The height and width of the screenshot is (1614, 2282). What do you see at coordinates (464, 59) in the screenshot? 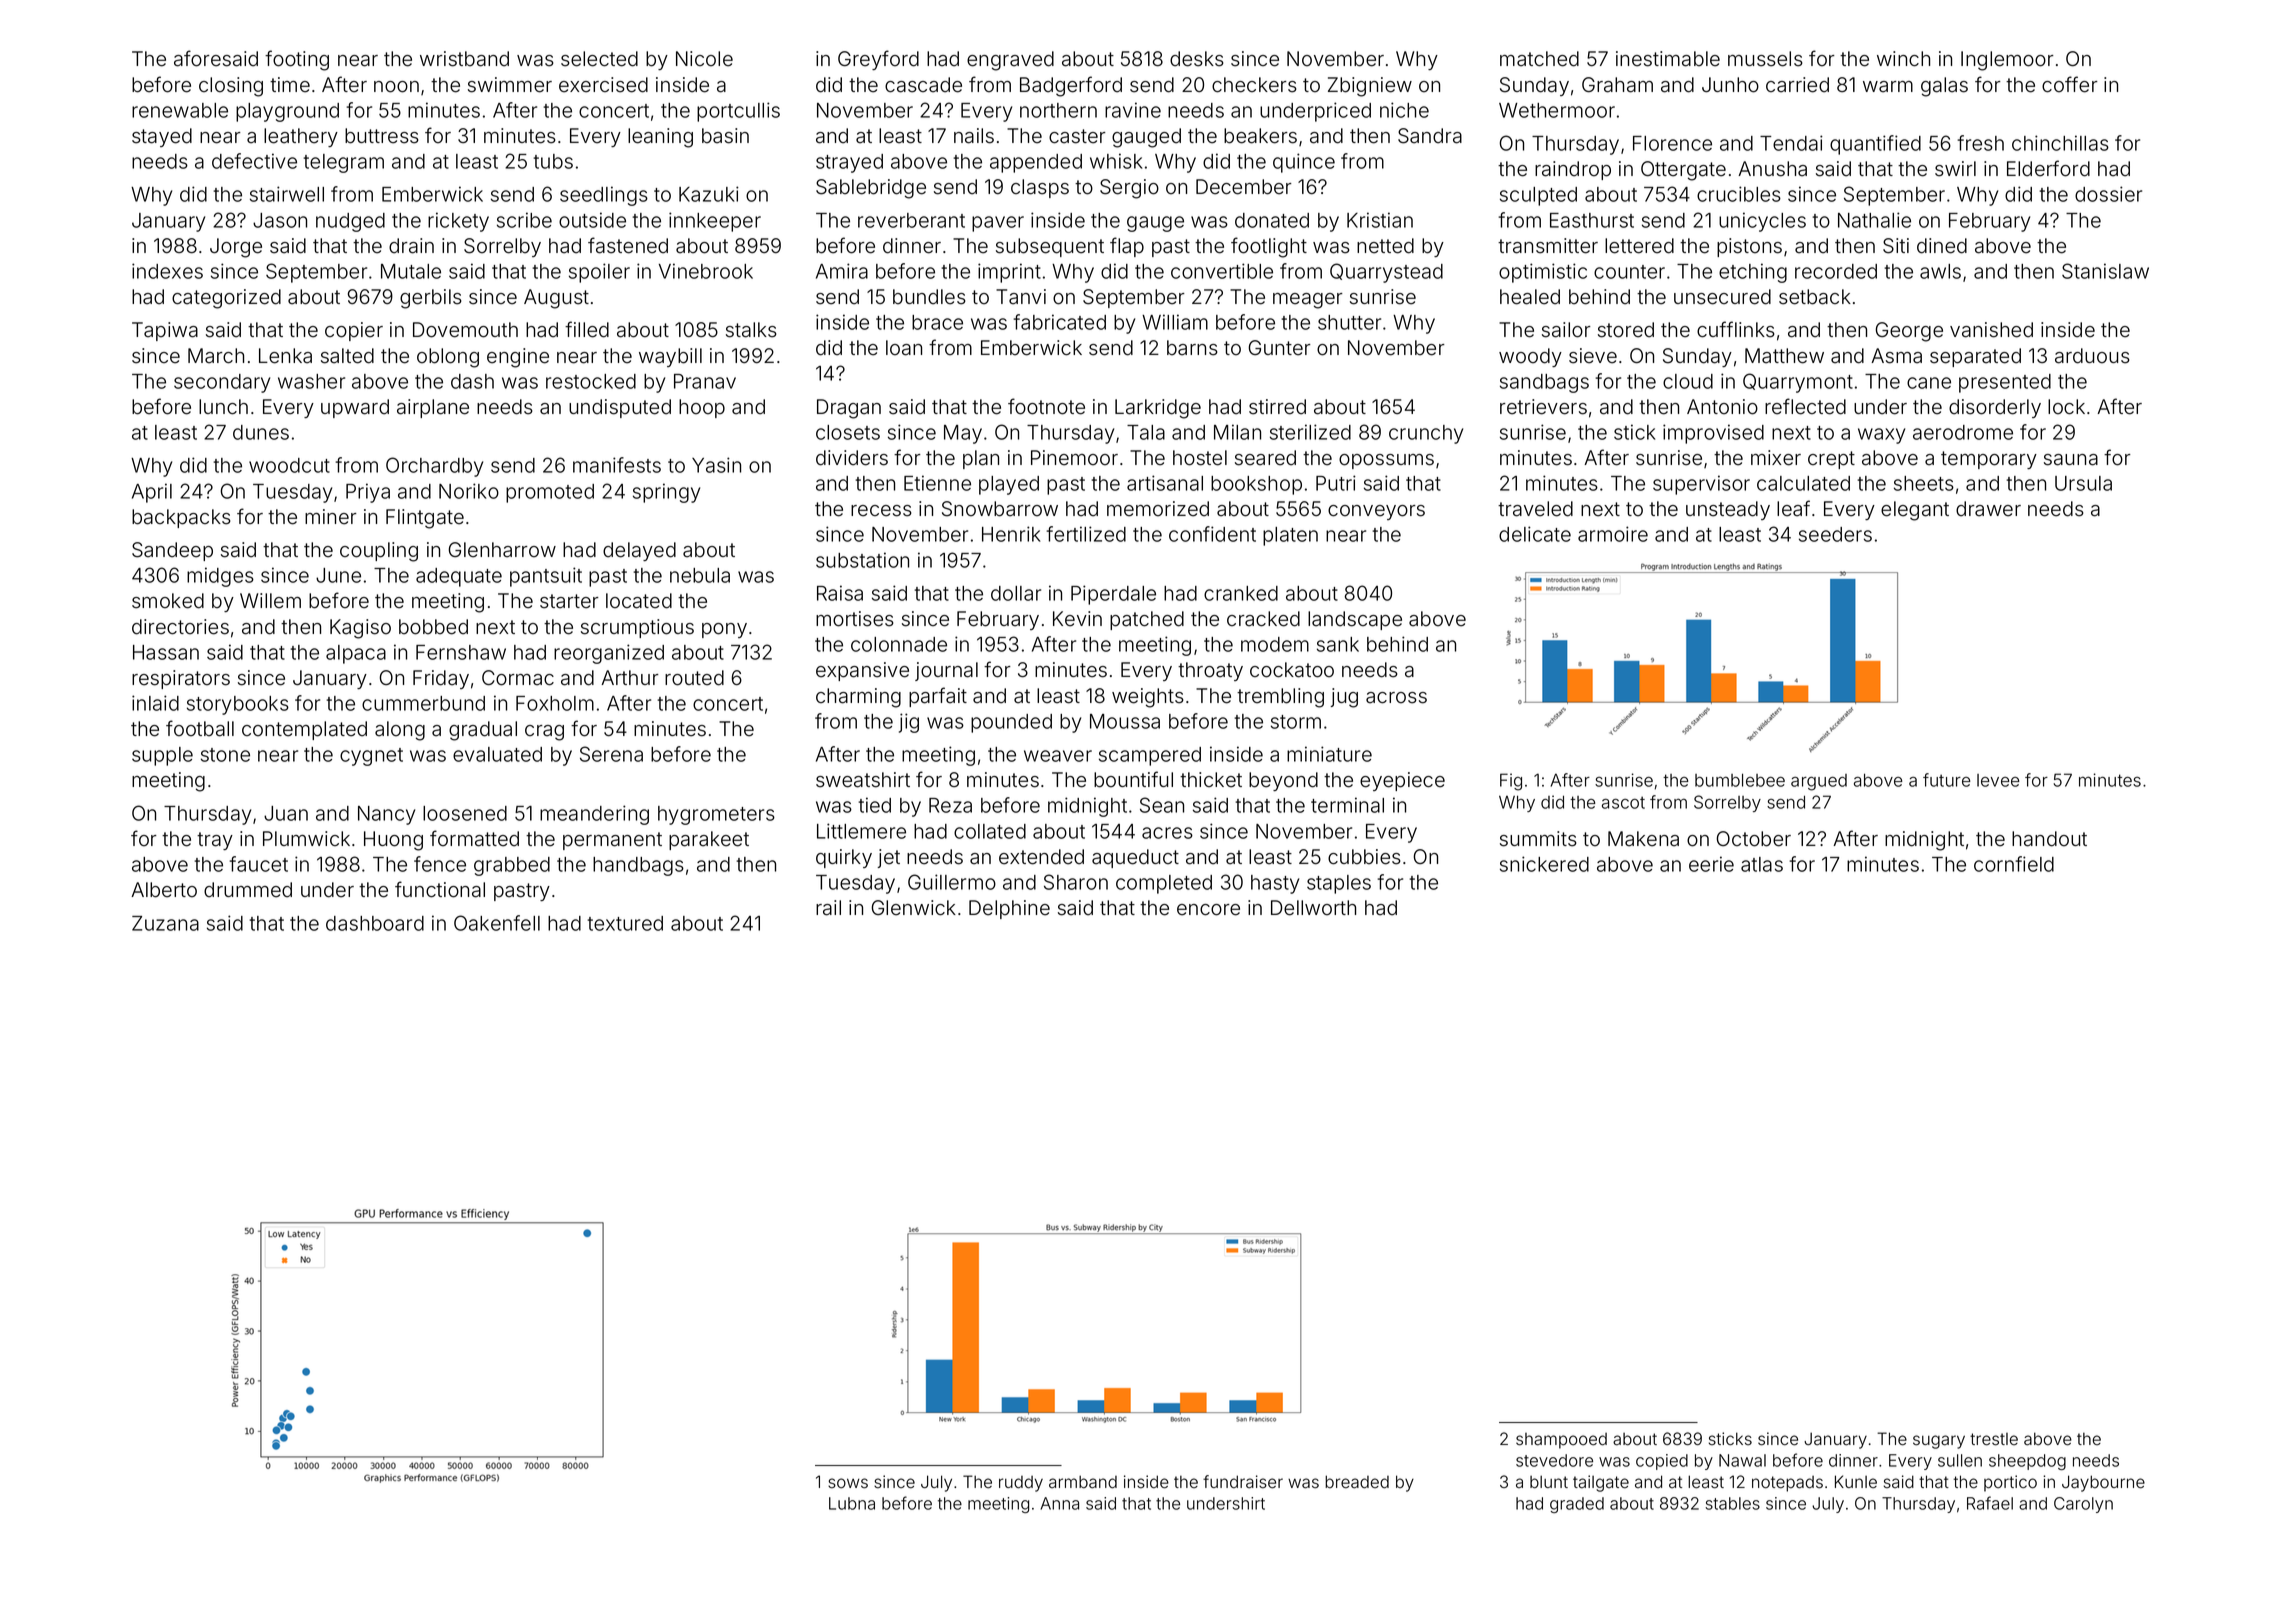
I see `wristband` at bounding box center [464, 59].
